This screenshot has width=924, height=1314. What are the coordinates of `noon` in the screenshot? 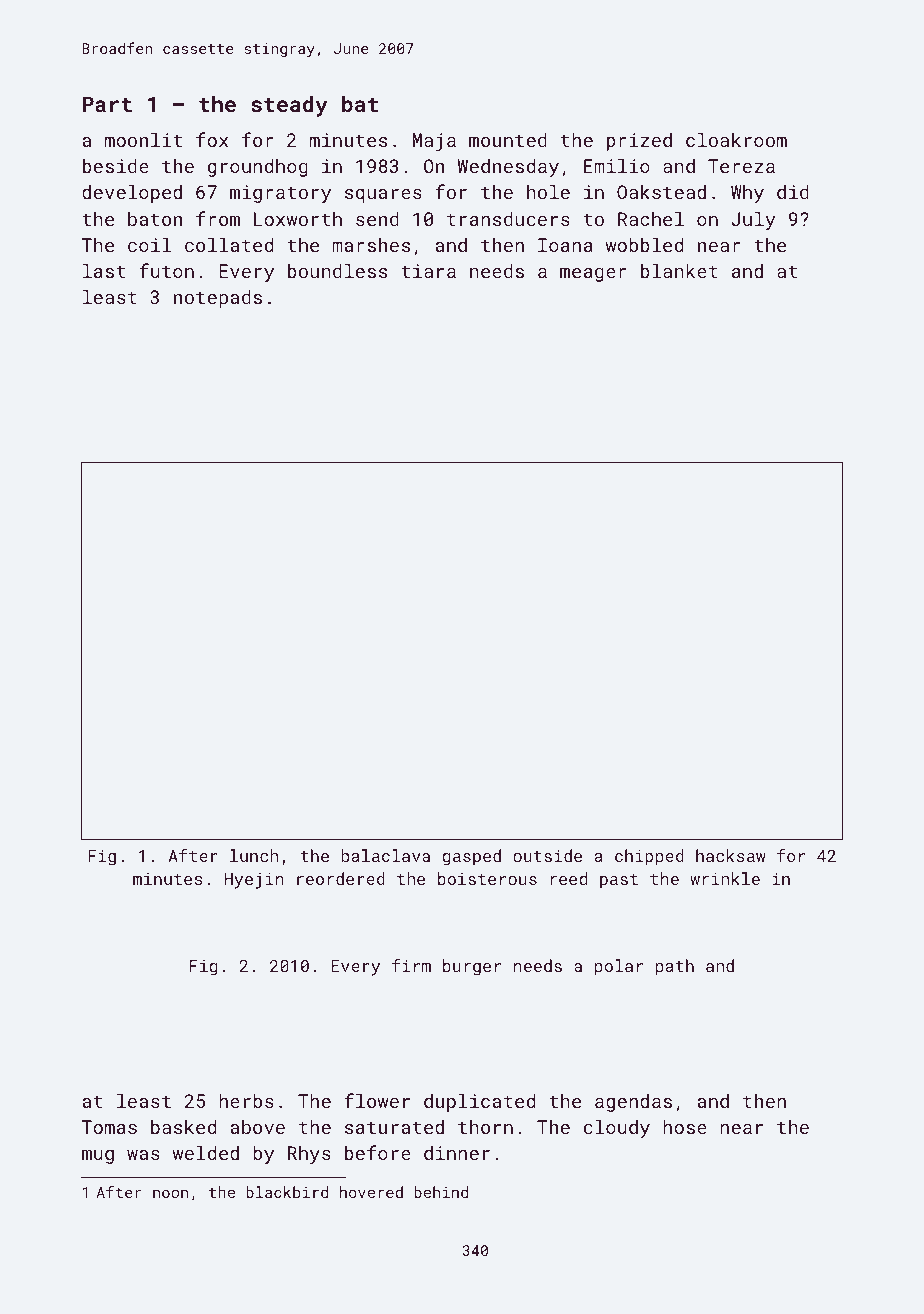 It's located at (170, 1193).
